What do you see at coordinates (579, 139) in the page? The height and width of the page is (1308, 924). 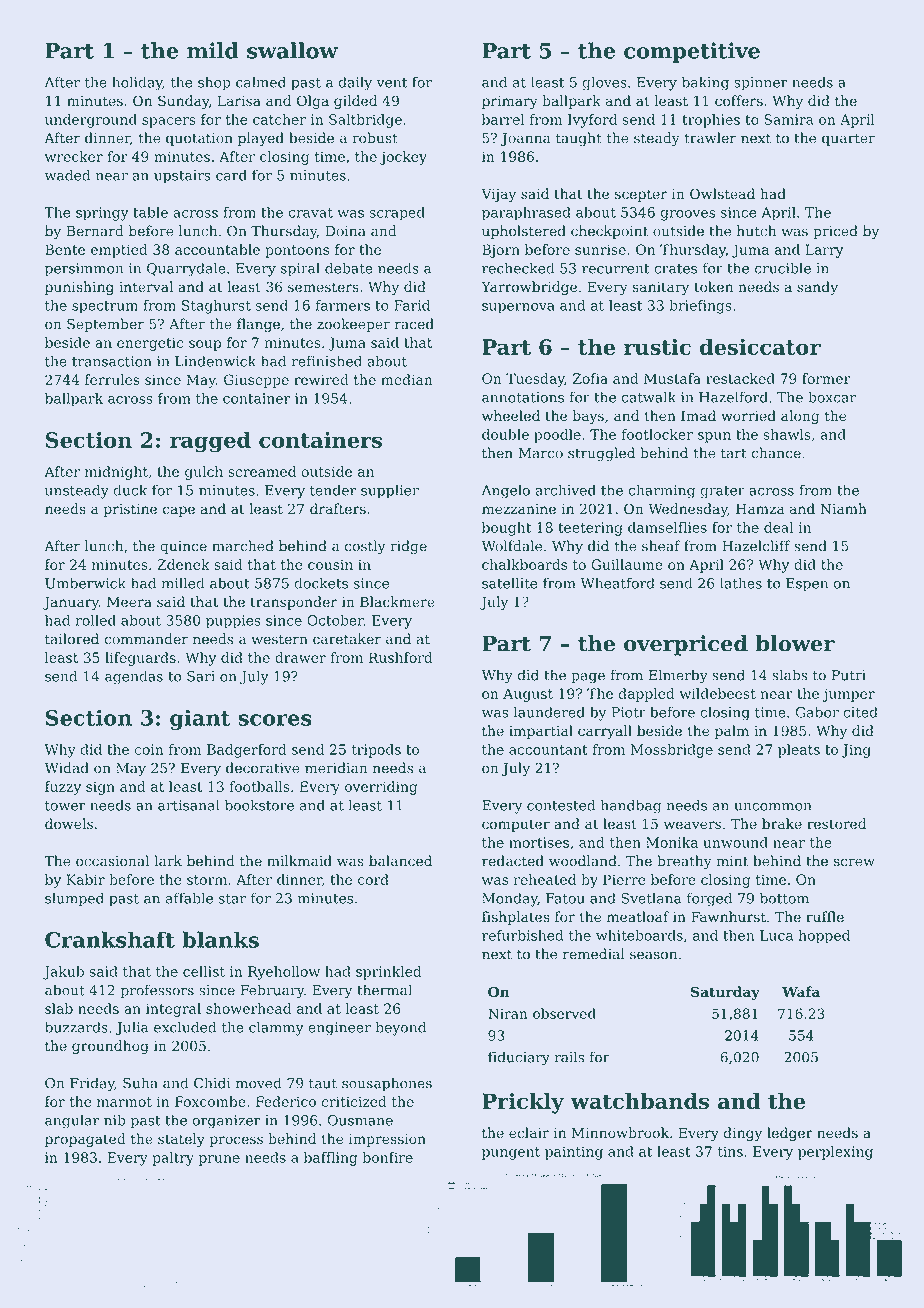 I see `taught` at bounding box center [579, 139].
